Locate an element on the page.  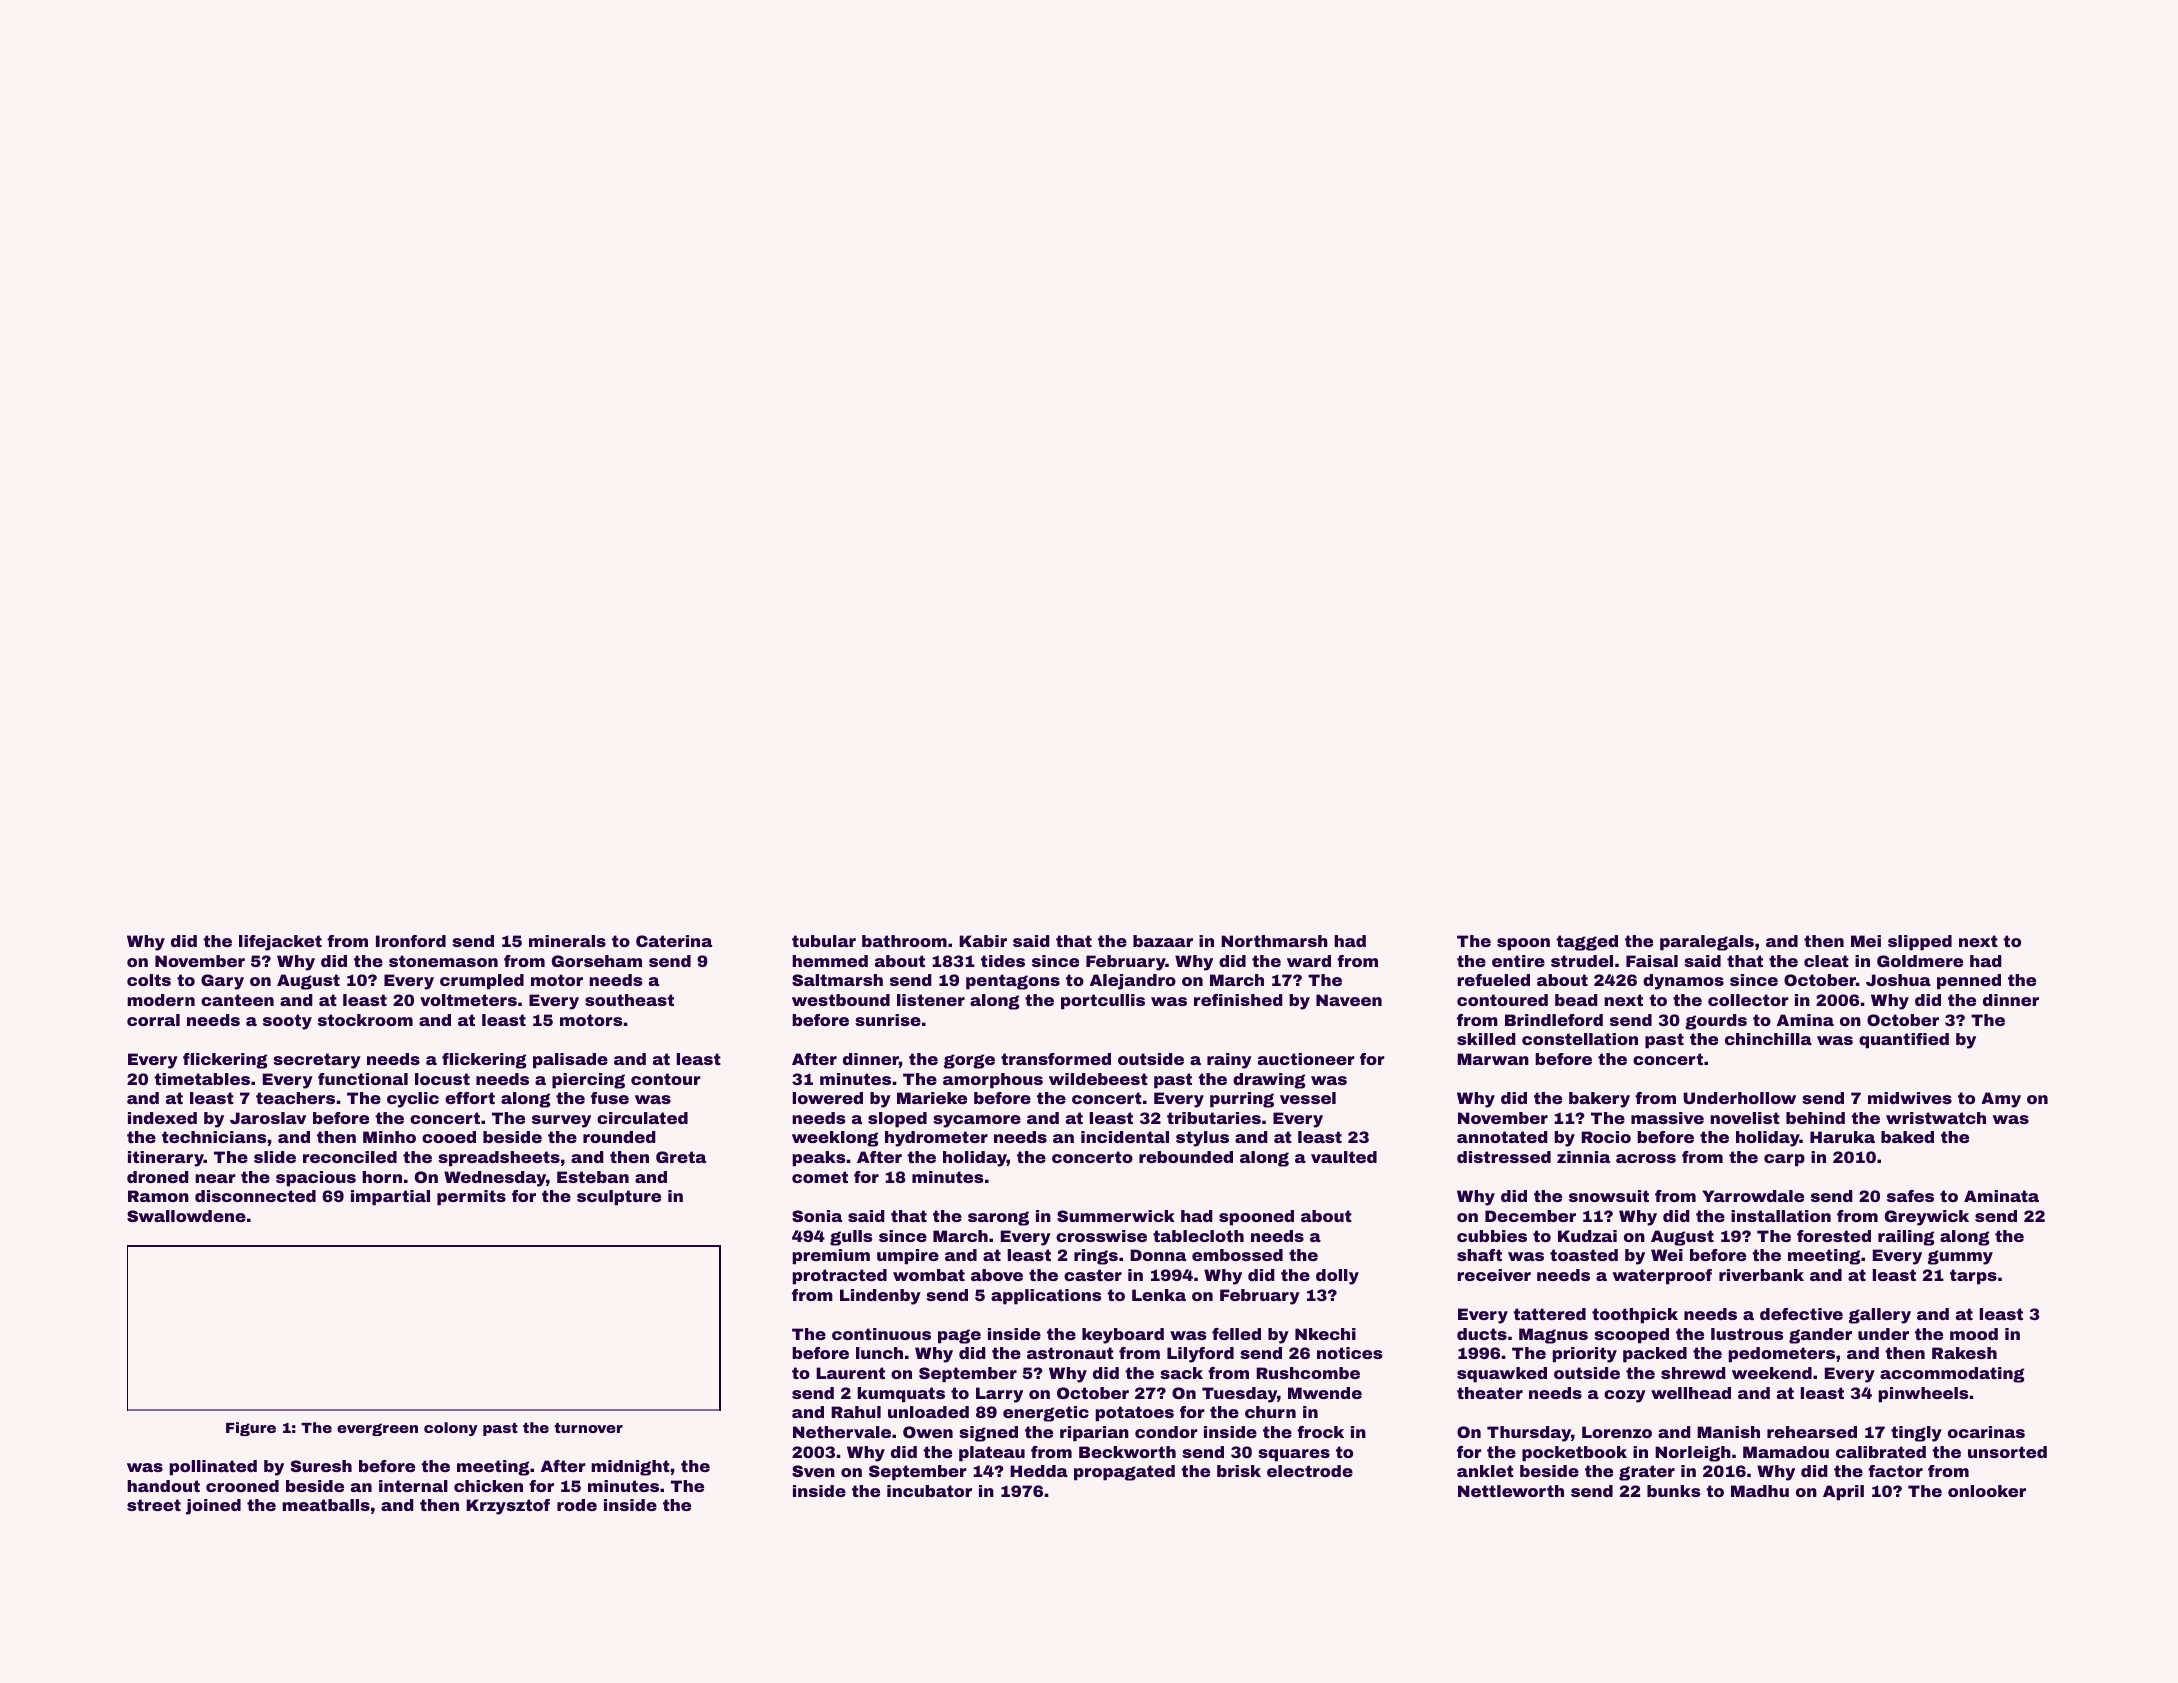
meatballs is located at coordinates (326, 1505).
